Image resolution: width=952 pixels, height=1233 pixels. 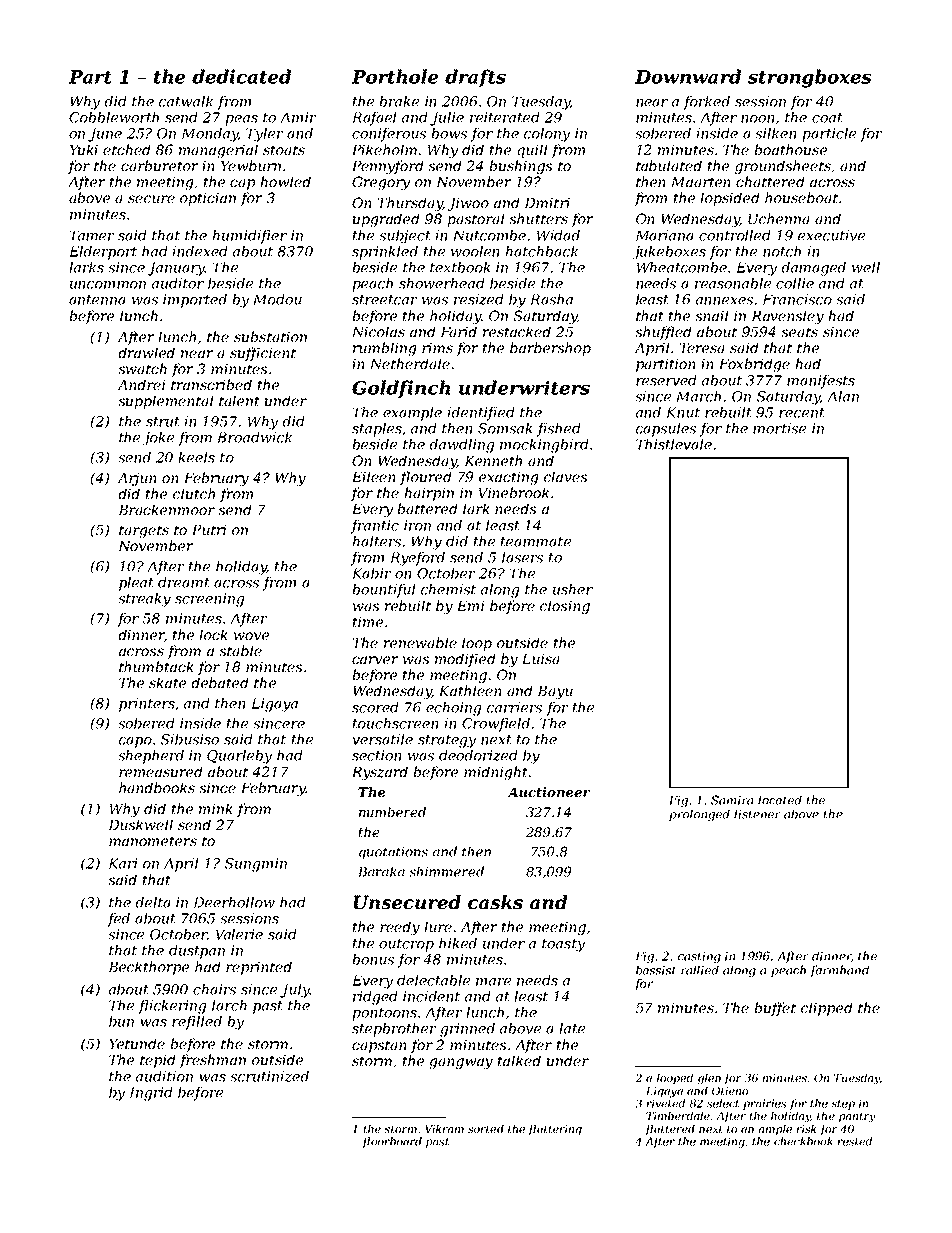 I want to click on modified, so click(x=465, y=660).
